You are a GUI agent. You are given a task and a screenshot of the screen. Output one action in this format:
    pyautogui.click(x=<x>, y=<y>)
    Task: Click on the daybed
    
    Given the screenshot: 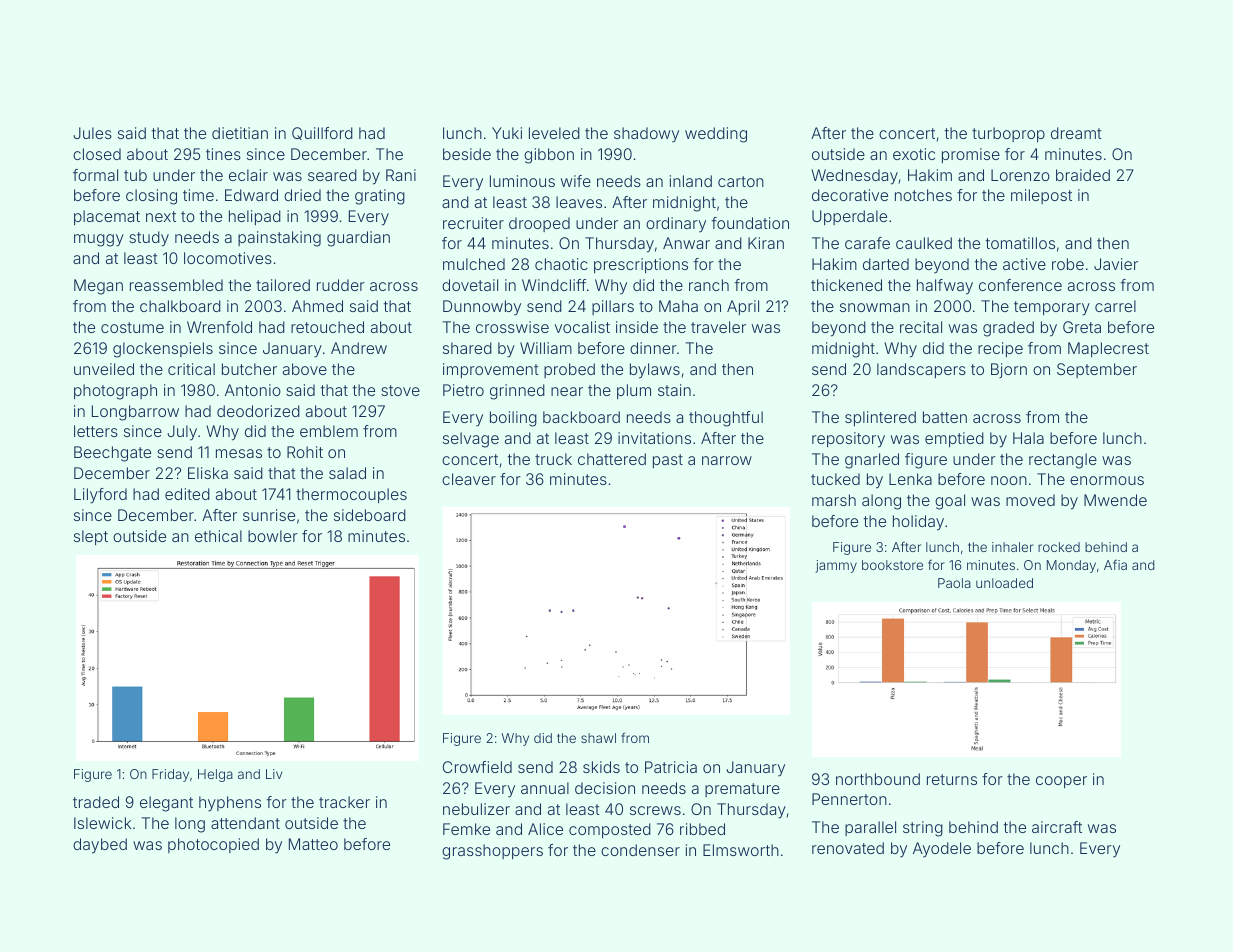 What is the action you would take?
    pyautogui.click(x=100, y=846)
